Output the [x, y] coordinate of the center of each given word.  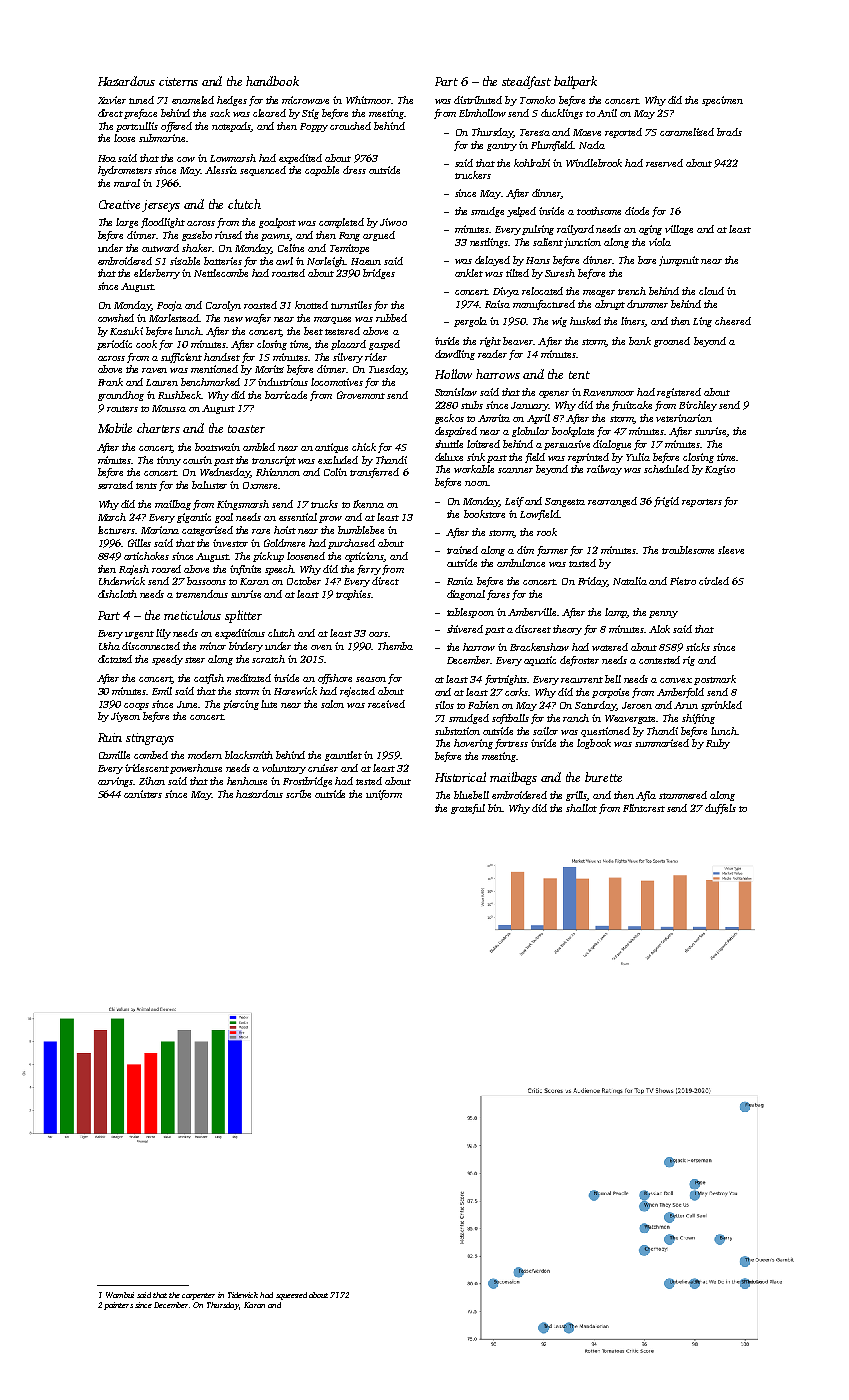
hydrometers [125, 171]
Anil [607, 113]
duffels [720, 809]
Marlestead [174, 318]
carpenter [198, 1296]
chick [364, 447]
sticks [698, 647]
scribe [298, 794]
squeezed [291, 1296]
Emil [162, 691]
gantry [502, 147]
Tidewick [243, 1295]
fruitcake [632, 406]
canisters [143, 794]
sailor [545, 731]
